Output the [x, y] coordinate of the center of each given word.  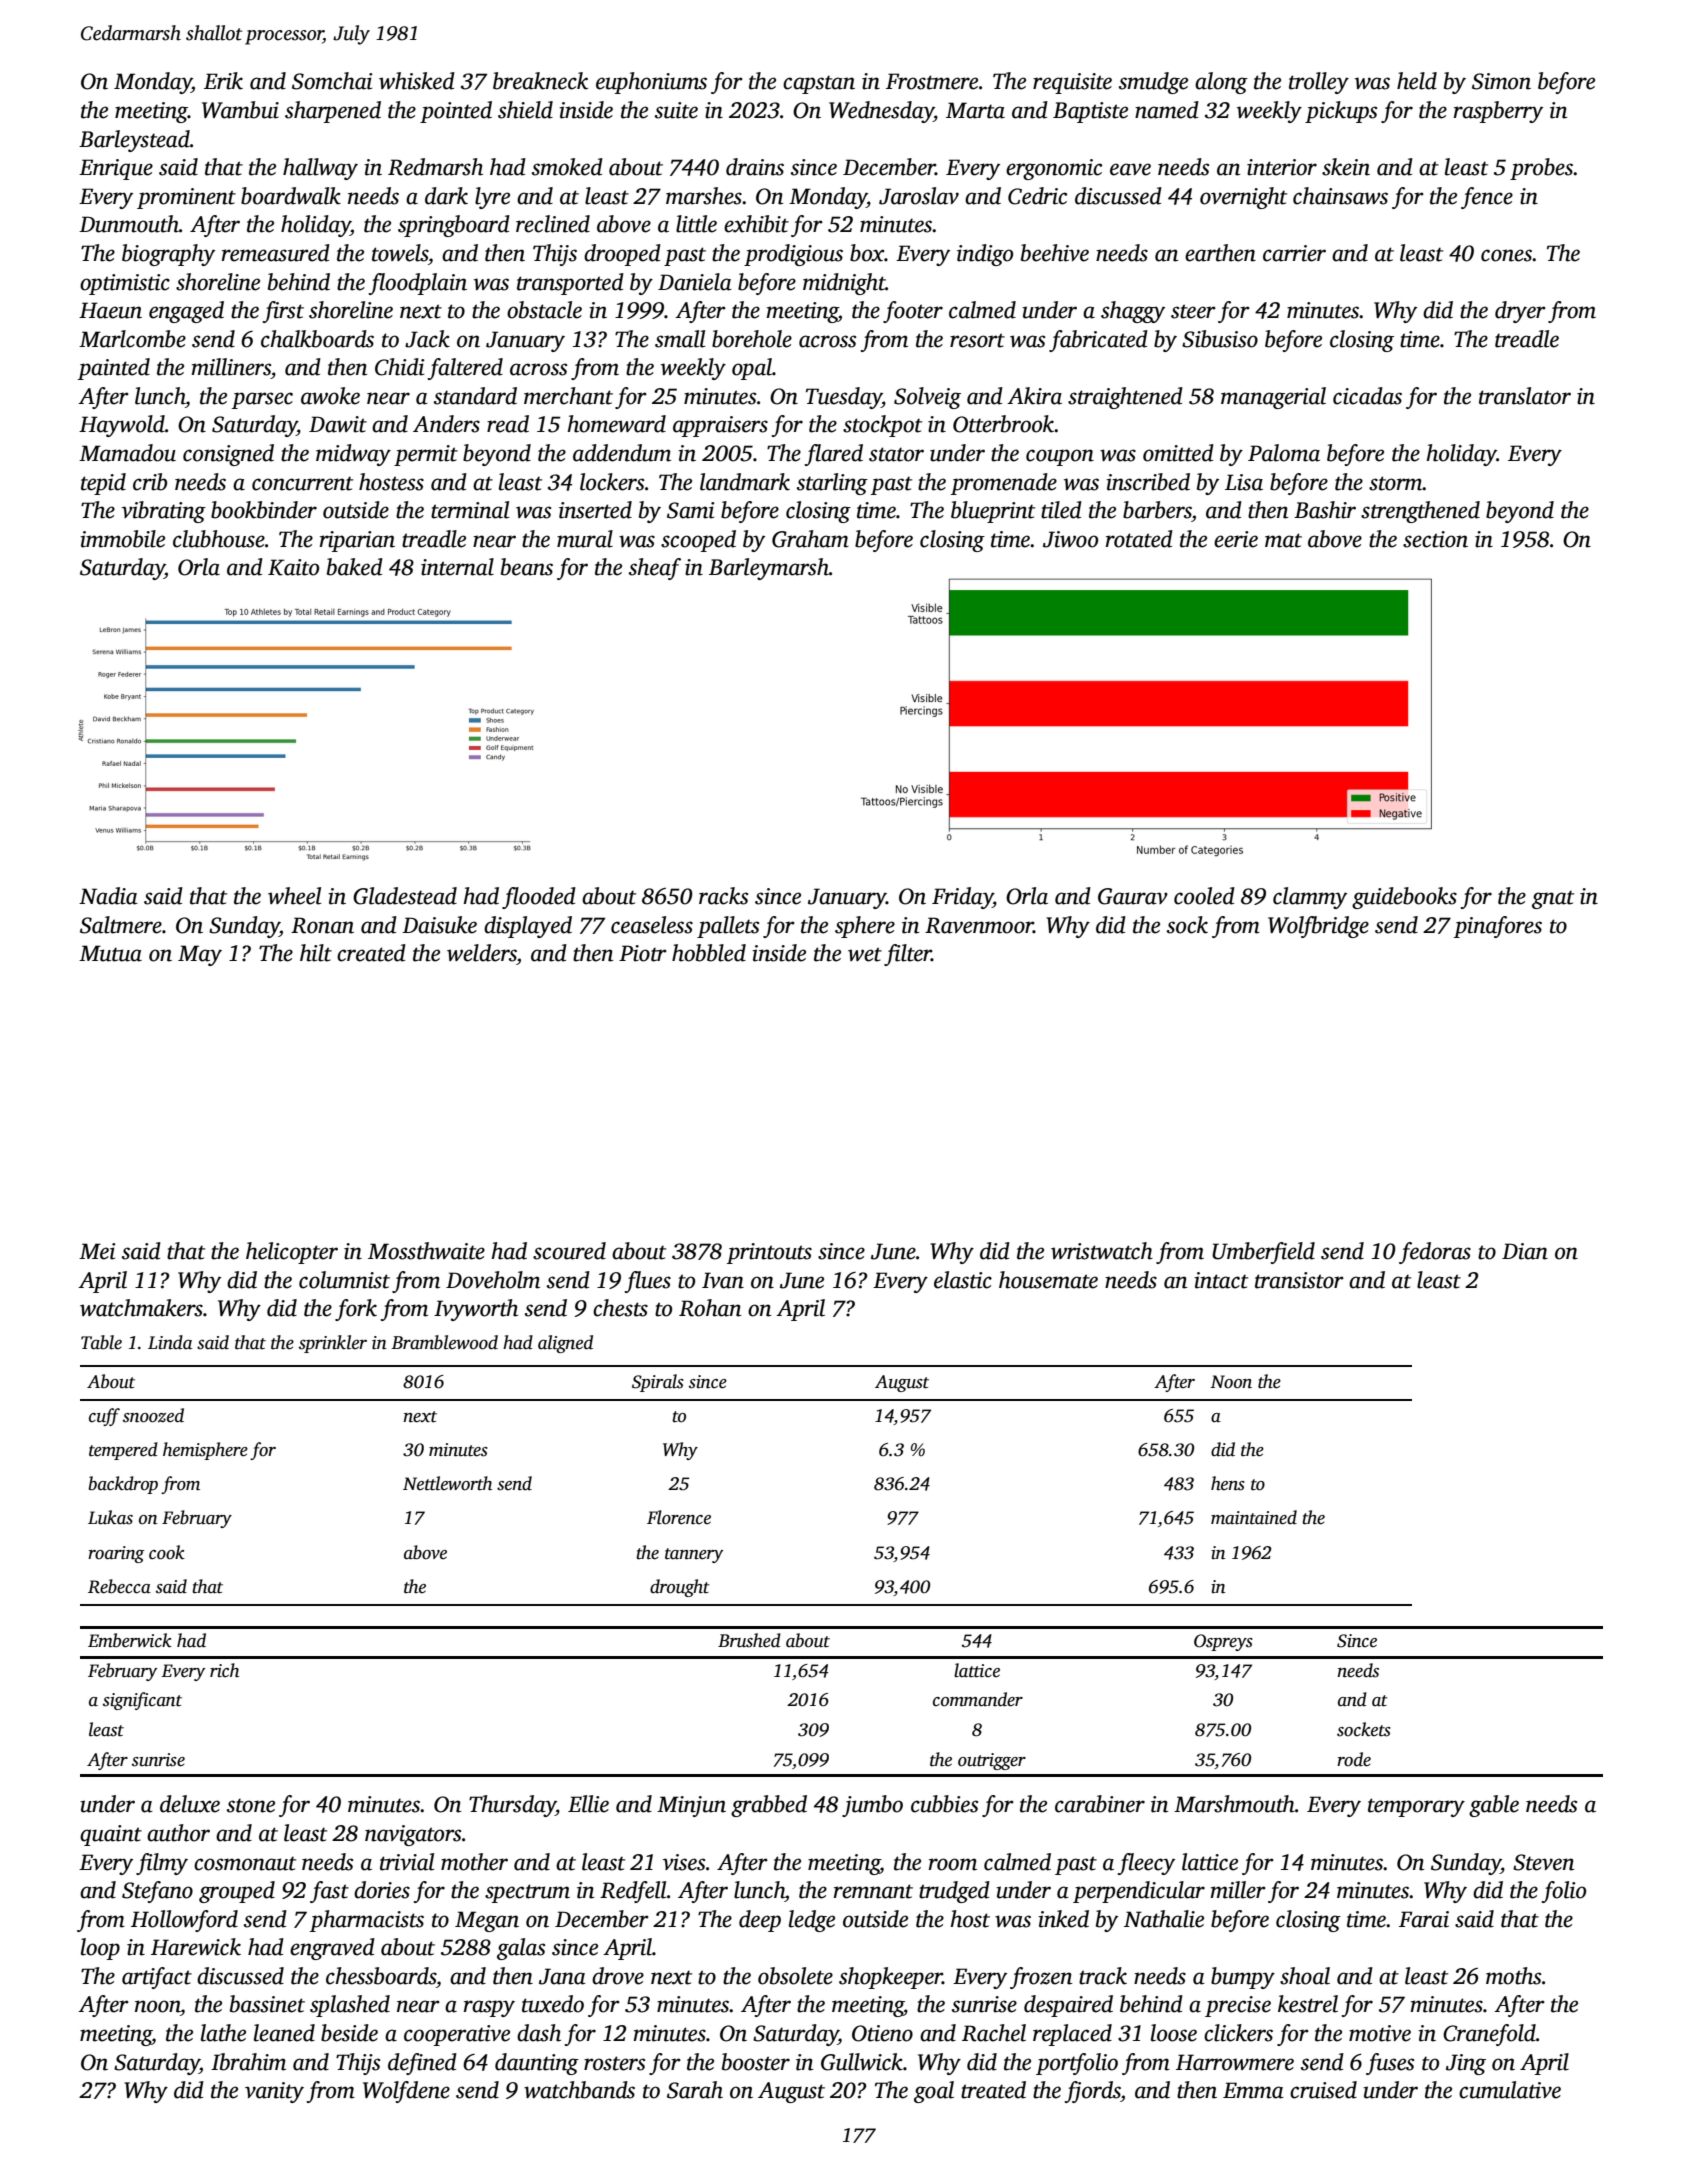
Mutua [110, 953]
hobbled [709, 953]
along [1221, 83]
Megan [487, 1921]
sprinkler [333, 1344]
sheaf [655, 569]
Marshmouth [1234, 1804]
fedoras [1435, 1253]
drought [680, 1588]
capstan [819, 84]
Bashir [1325, 510]
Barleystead [134, 141]
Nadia [108, 896]
